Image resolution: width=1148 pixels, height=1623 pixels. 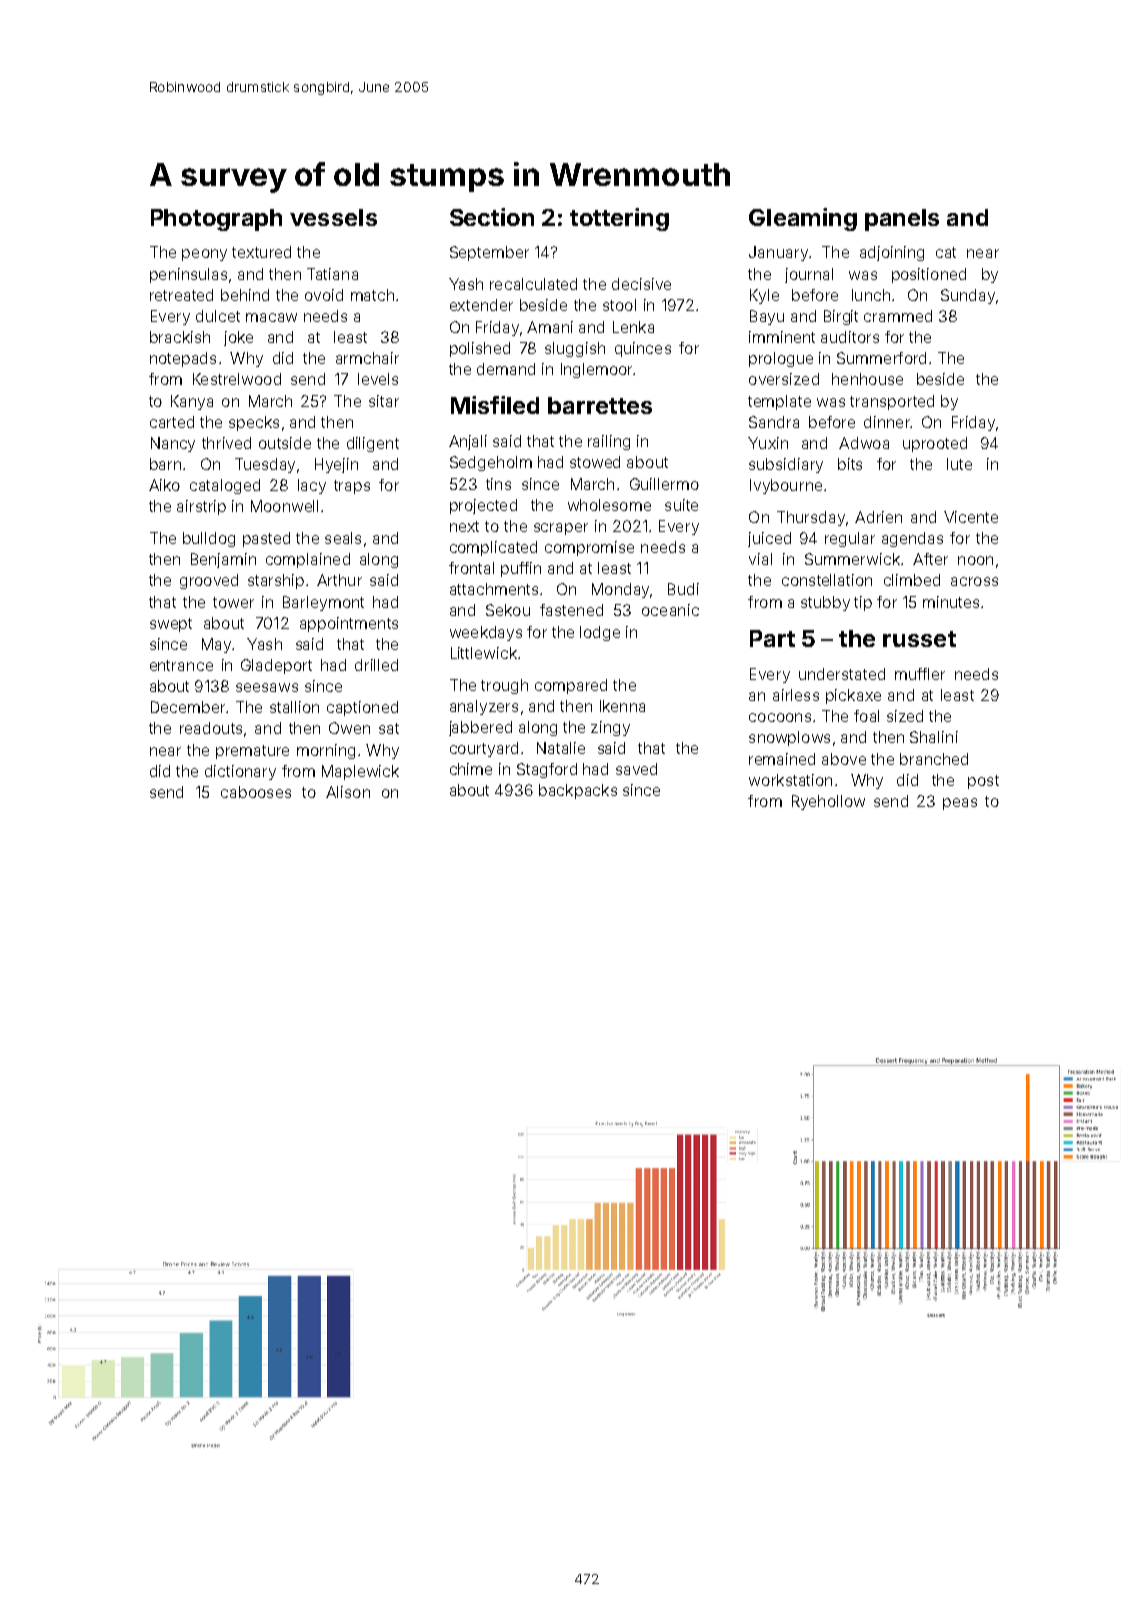 What do you see at coordinates (664, 484) in the image?
I see `Guillermo` at bounding box center [664, 484].
